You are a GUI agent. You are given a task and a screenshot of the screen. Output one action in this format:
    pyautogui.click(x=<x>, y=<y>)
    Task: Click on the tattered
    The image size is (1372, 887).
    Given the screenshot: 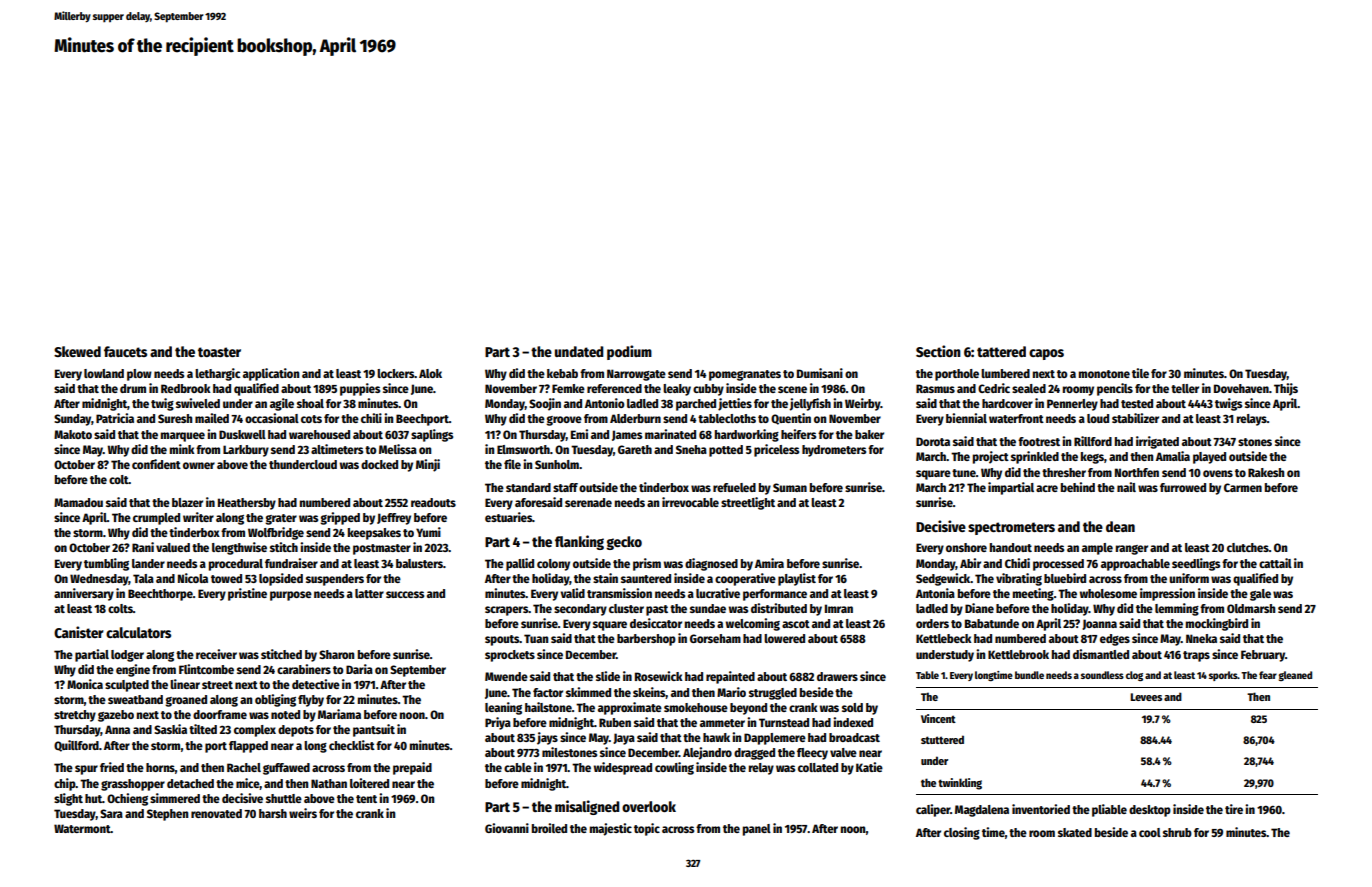 What is the action you would take?
    pyautogui.click(x=1001, y=351)
